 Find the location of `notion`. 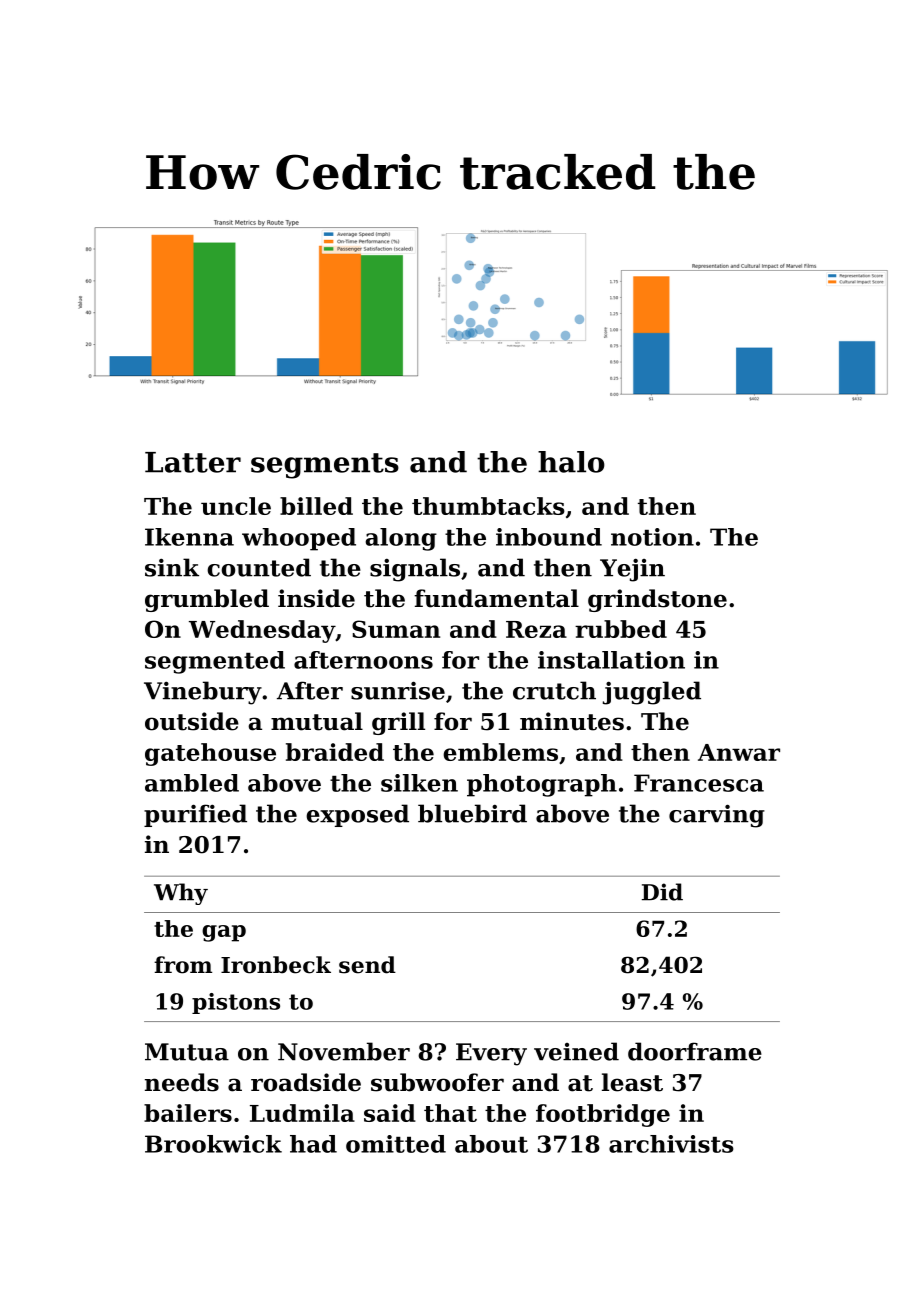

notion is located at coordinates (652, 537).
